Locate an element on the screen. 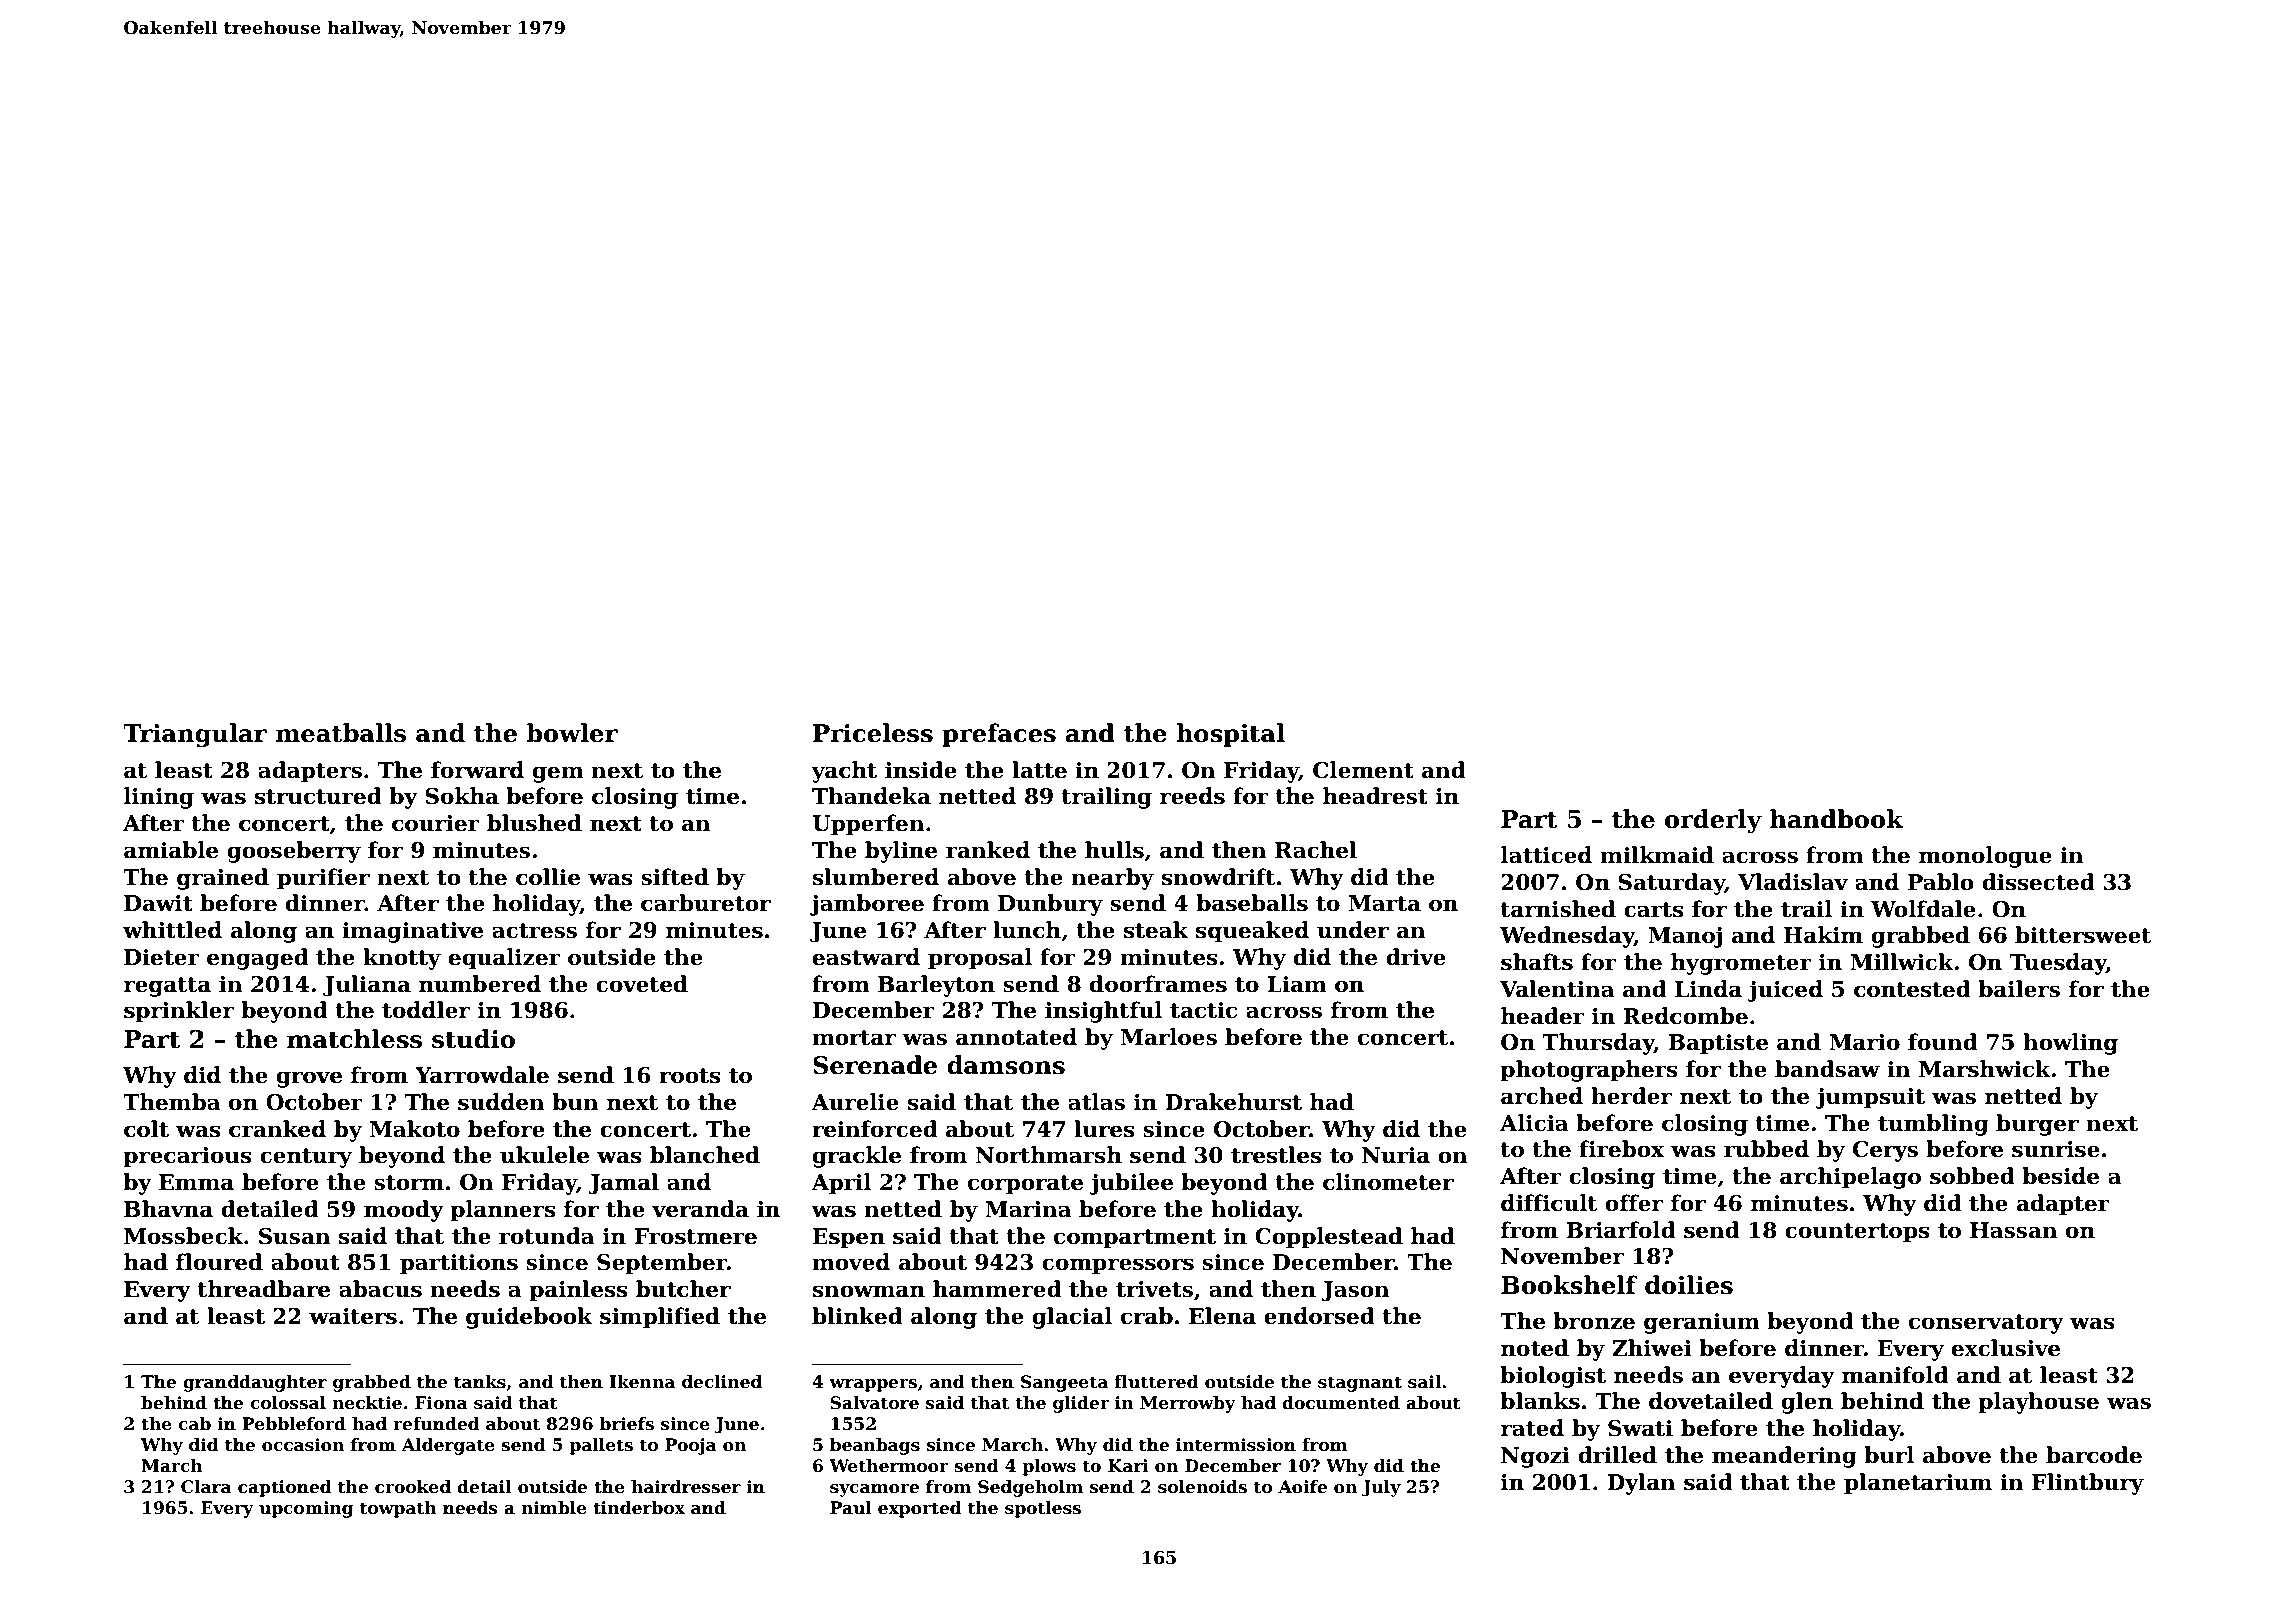 The height and width of the screenshot is (1614, 2282). Pablo is located at coordinates (1941, 882).
